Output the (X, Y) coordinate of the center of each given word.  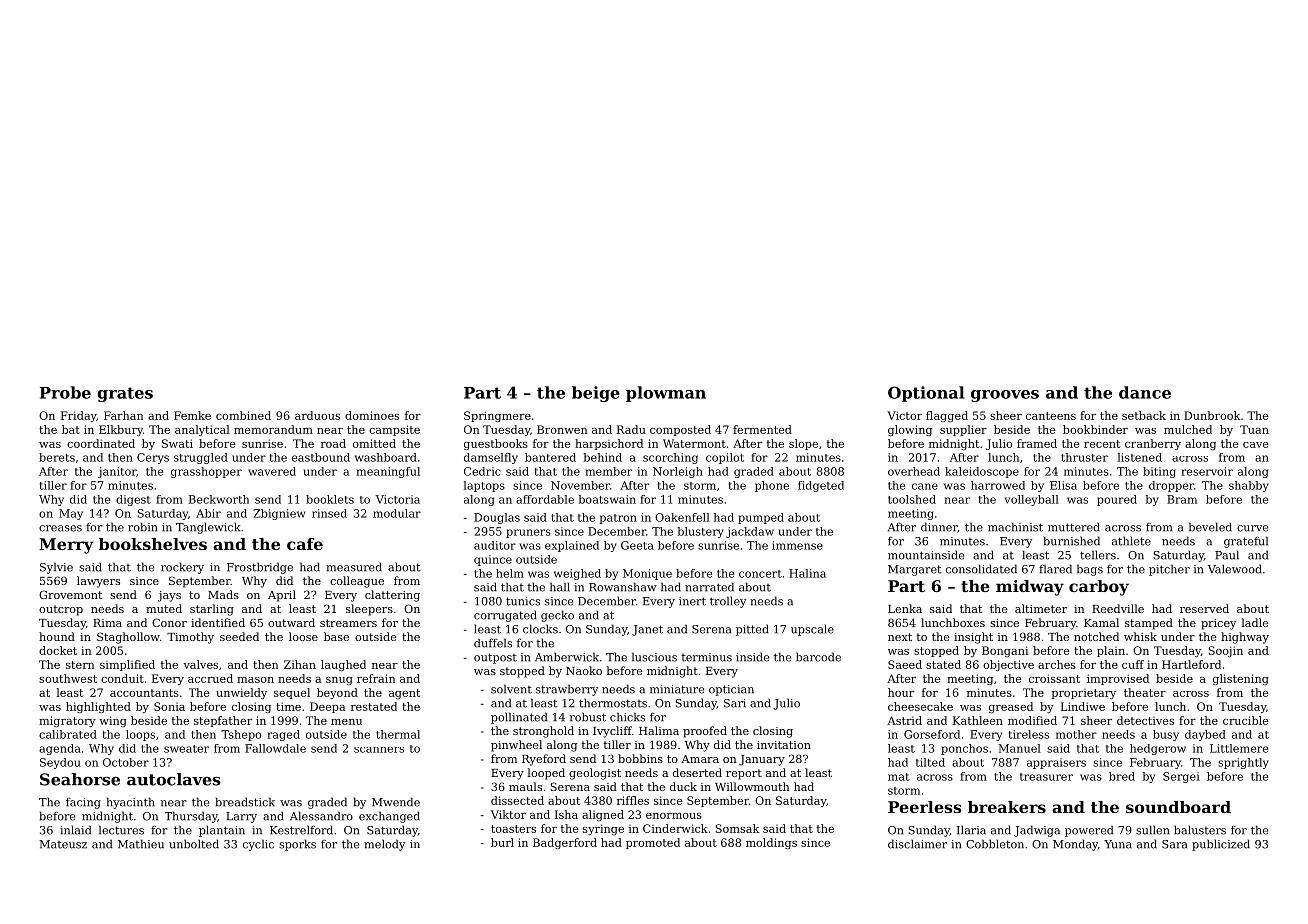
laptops (484, 486)
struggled (201, 458)
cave (1256, 445)
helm (510, 573)
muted (164, 608)
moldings (771, 843)
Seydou (60, 763)
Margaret (915, 570)
